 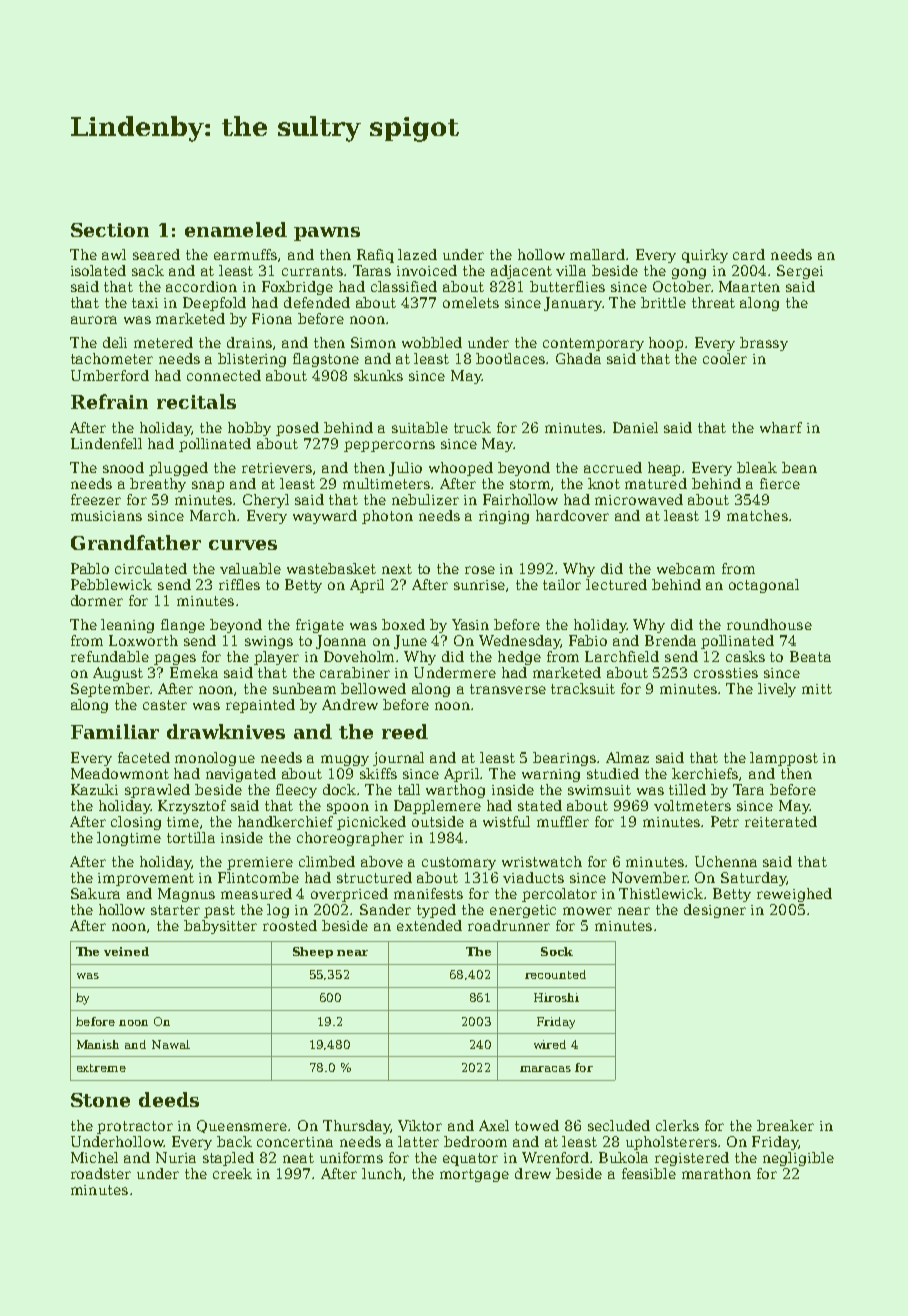 I want to click on premiere, so click(x=260, y=863).
